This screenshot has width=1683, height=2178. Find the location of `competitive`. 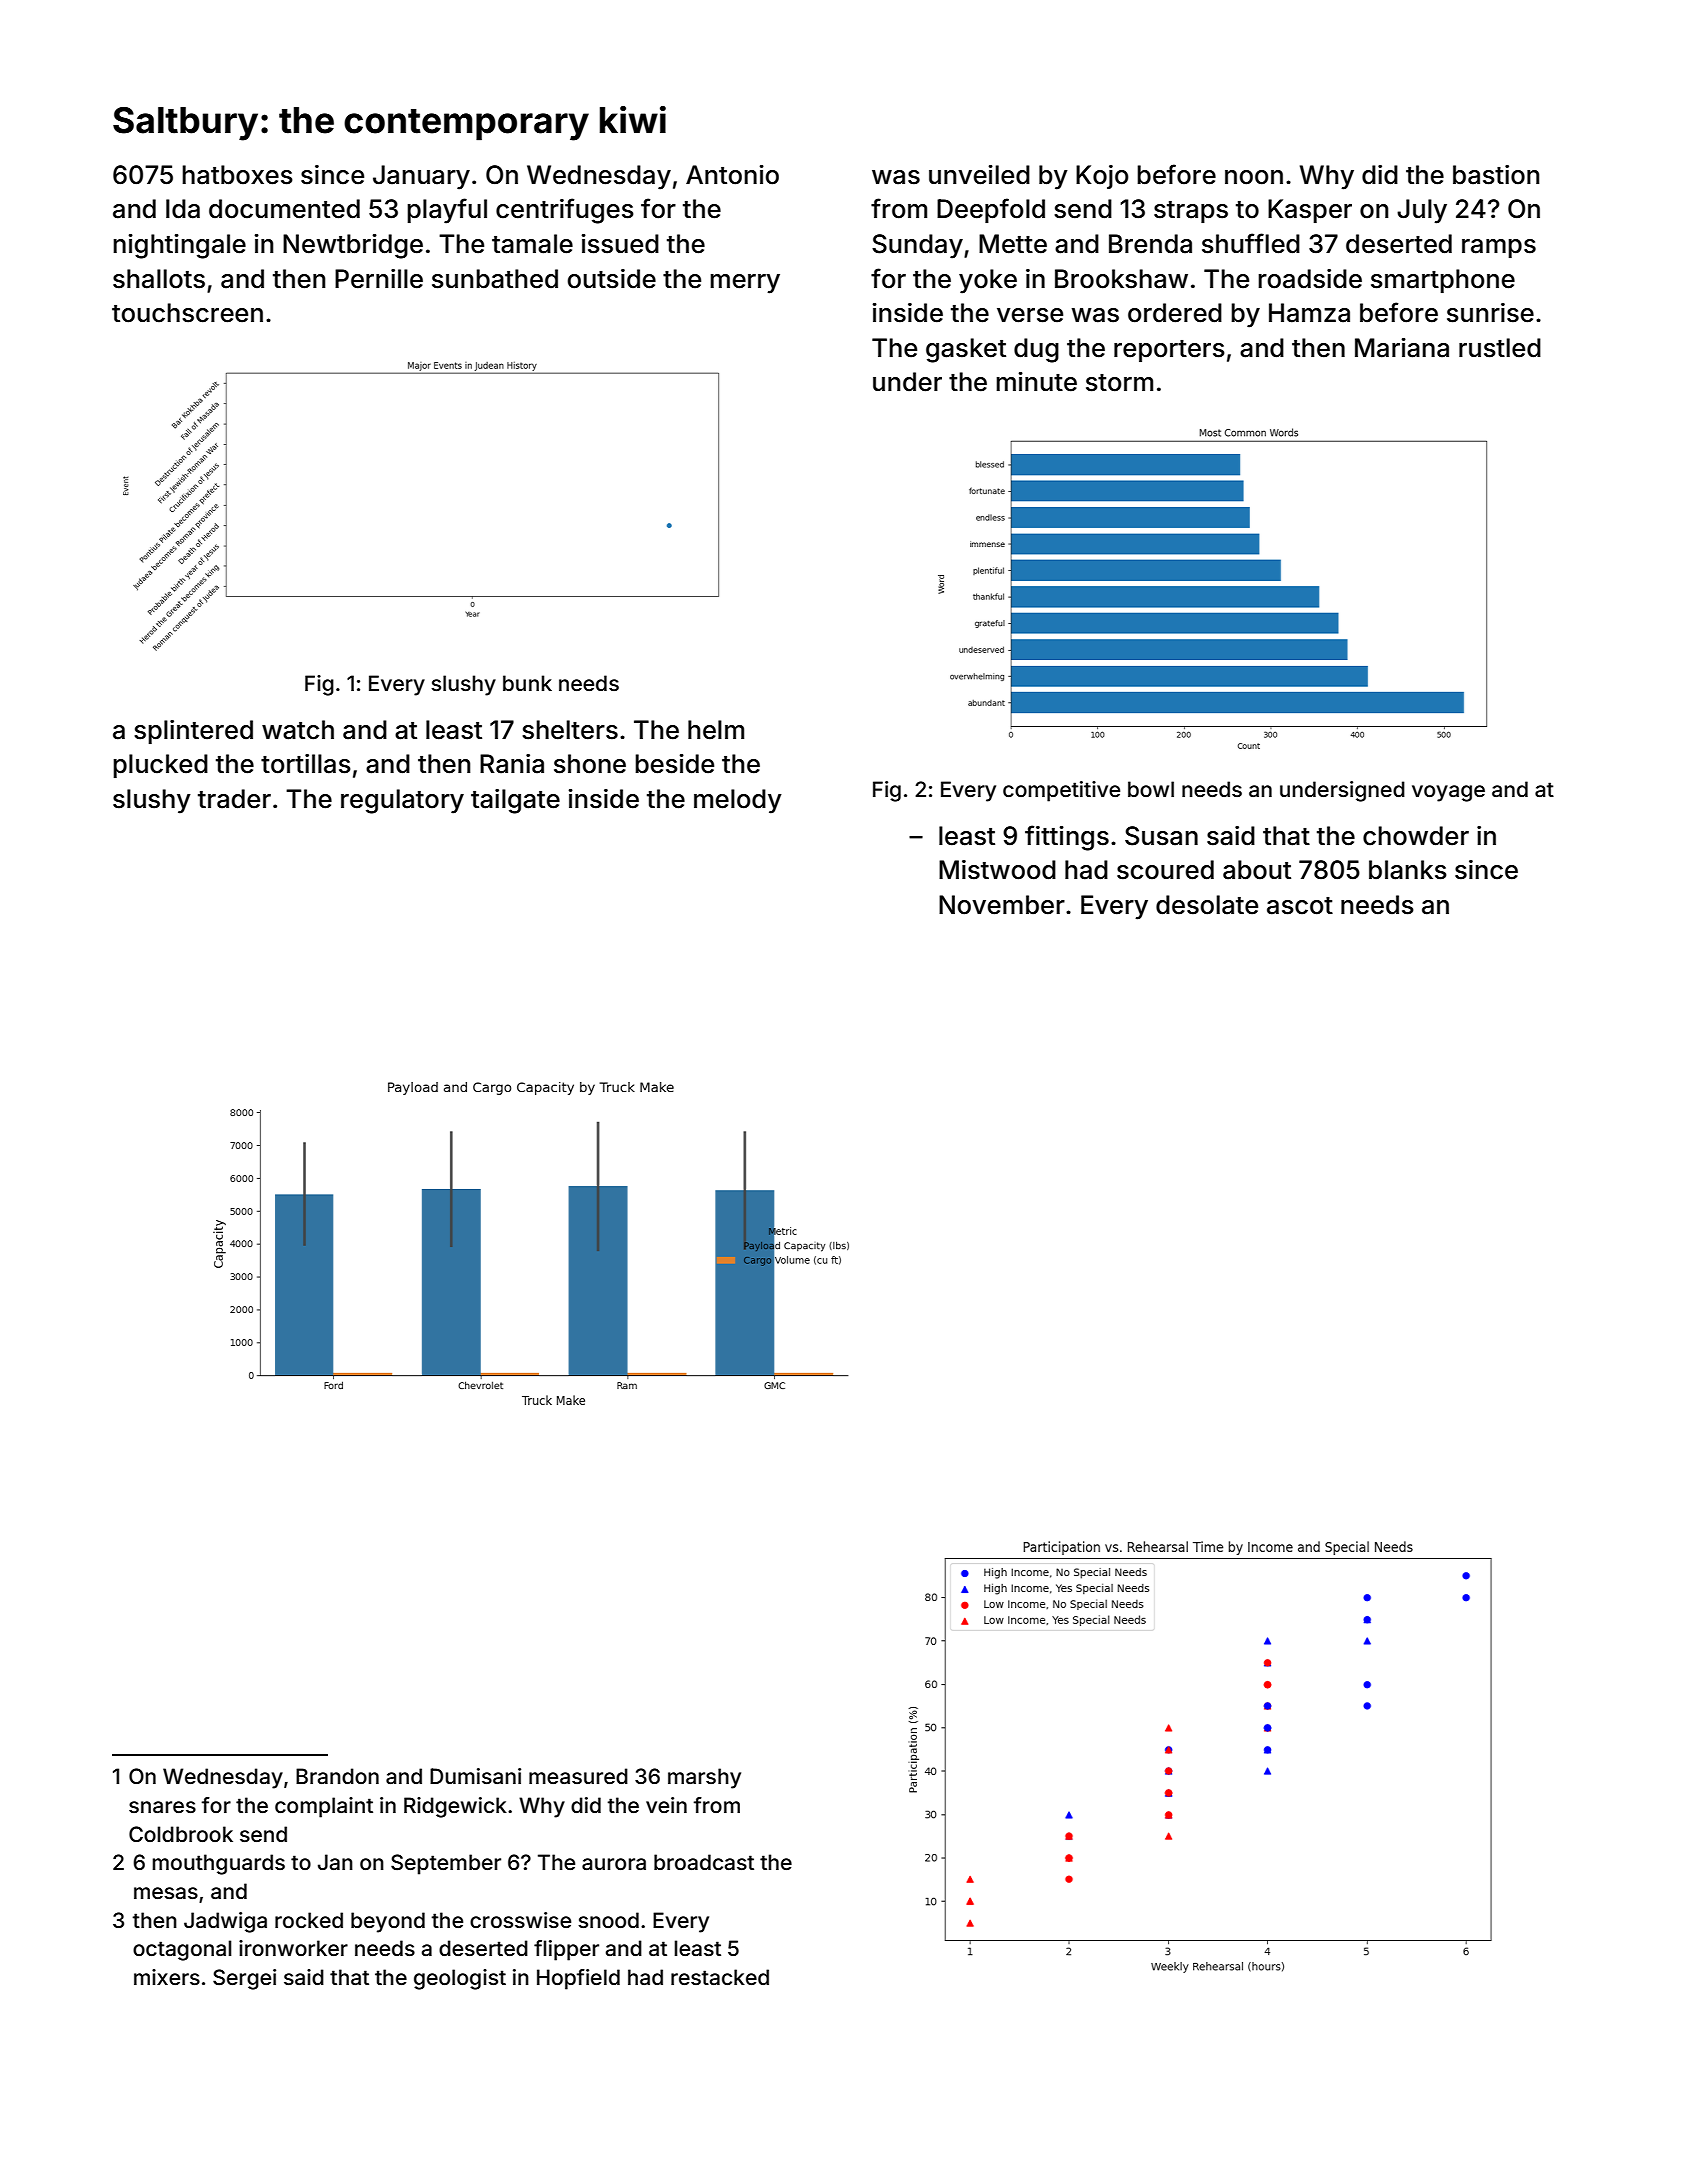

competitive is located at coordinates (1061, 791).
